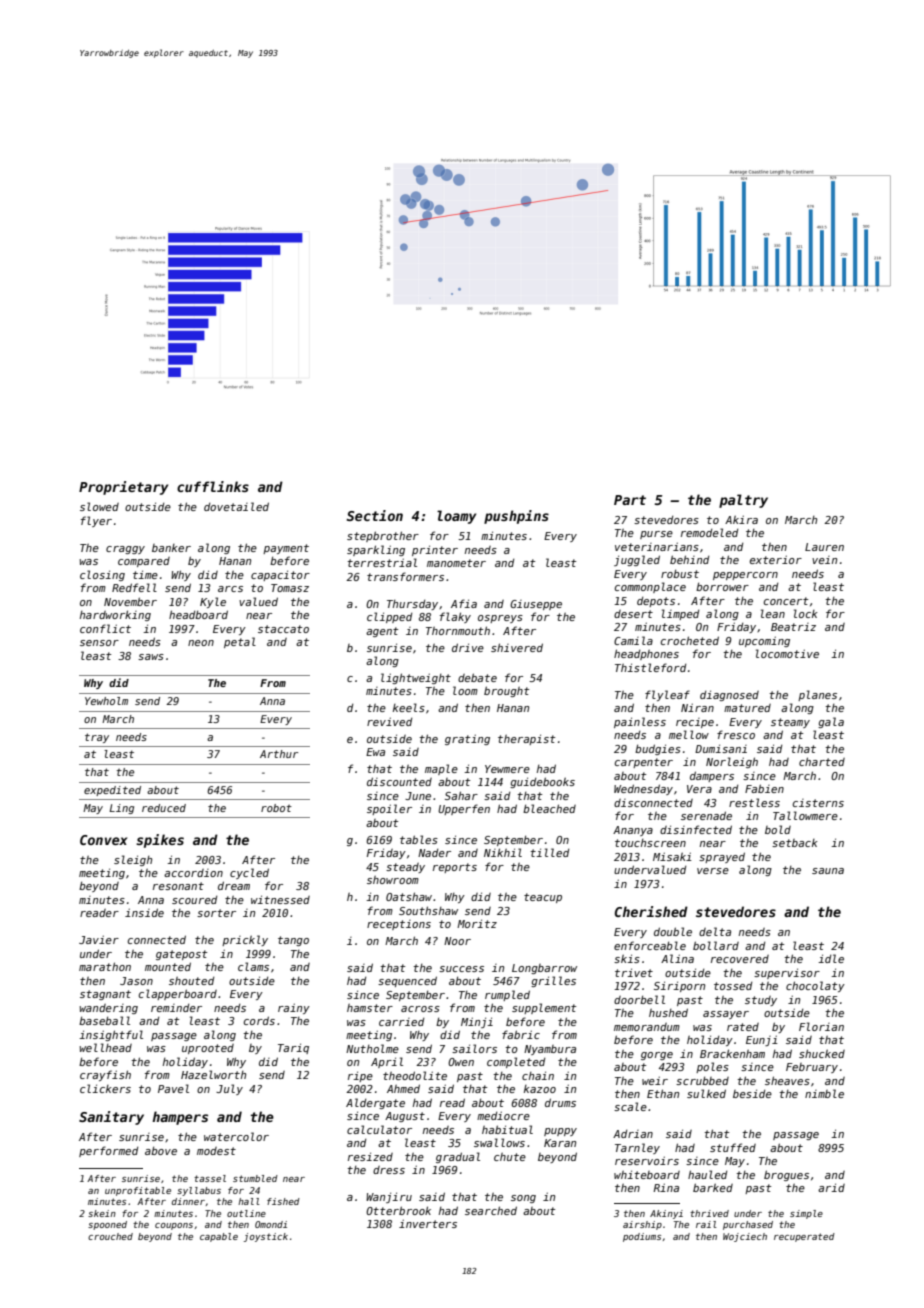 Image resolution: width=924 pixels, height=1308 pixels. Describe the element at coordinates (831, 958) in the document. I see `idle` at that location.
